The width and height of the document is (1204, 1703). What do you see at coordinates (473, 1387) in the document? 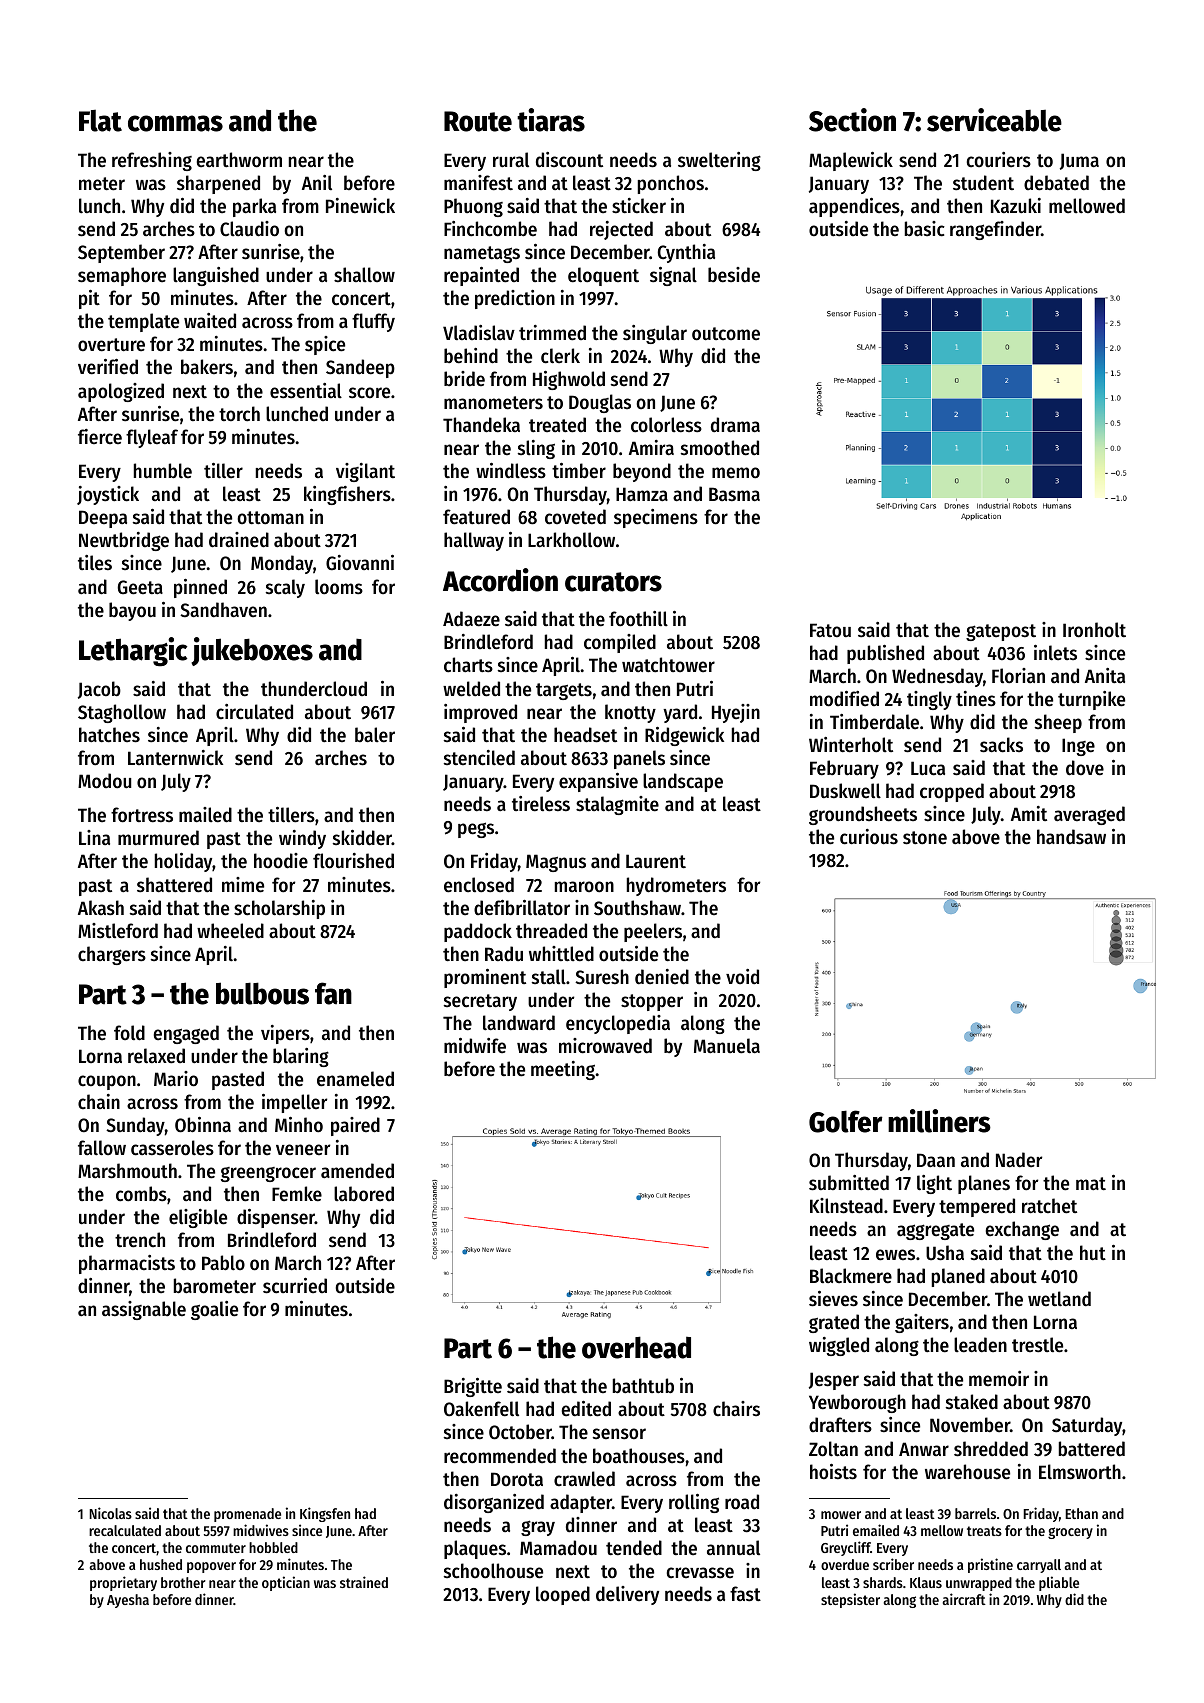
I see `Brigitte` at bounding box center [473, 1387].
